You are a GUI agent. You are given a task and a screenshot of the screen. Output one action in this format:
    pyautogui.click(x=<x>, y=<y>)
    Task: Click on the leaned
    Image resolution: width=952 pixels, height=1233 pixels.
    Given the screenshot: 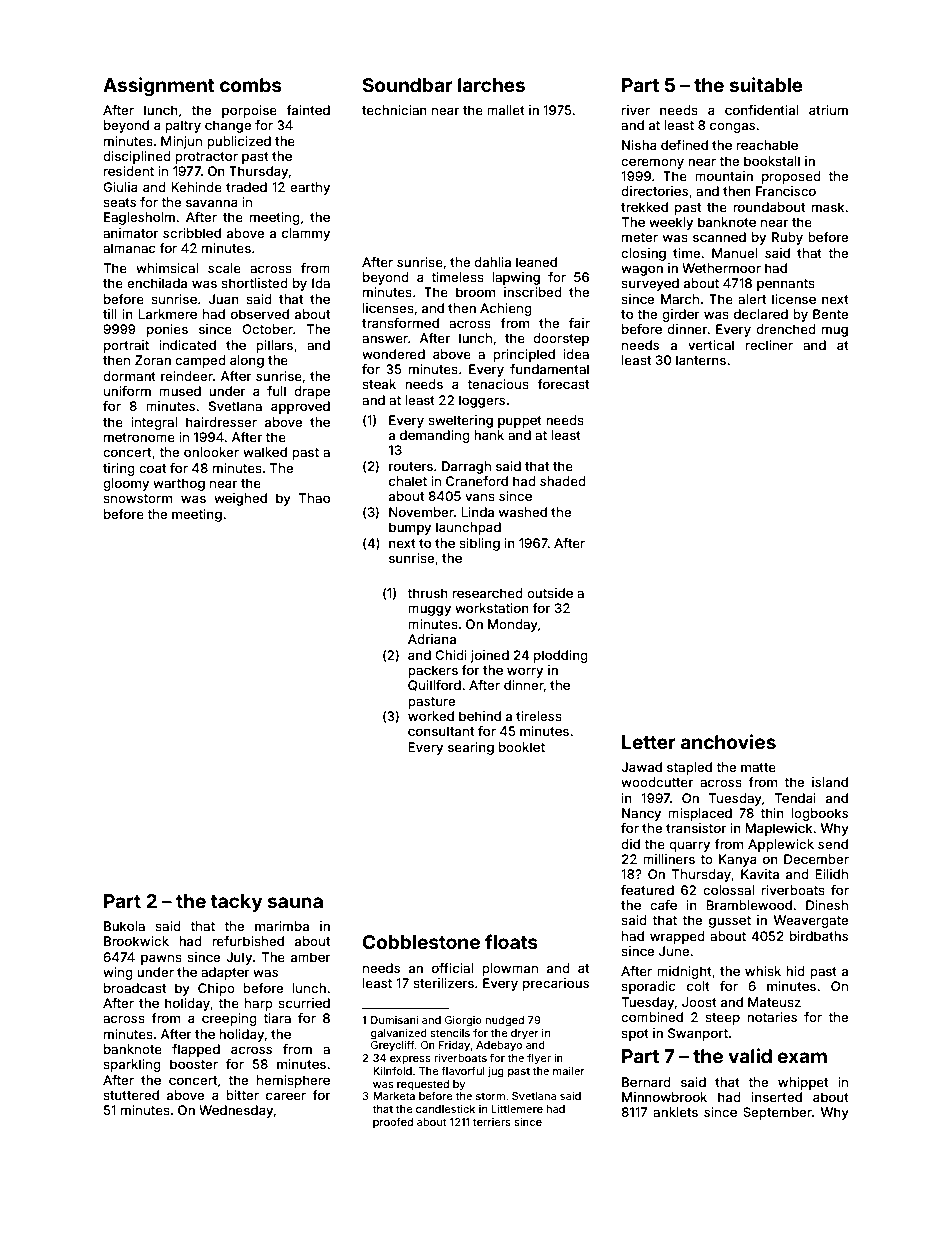 What is the action you would take?
    pyautogui.click(x=536, y=262)
